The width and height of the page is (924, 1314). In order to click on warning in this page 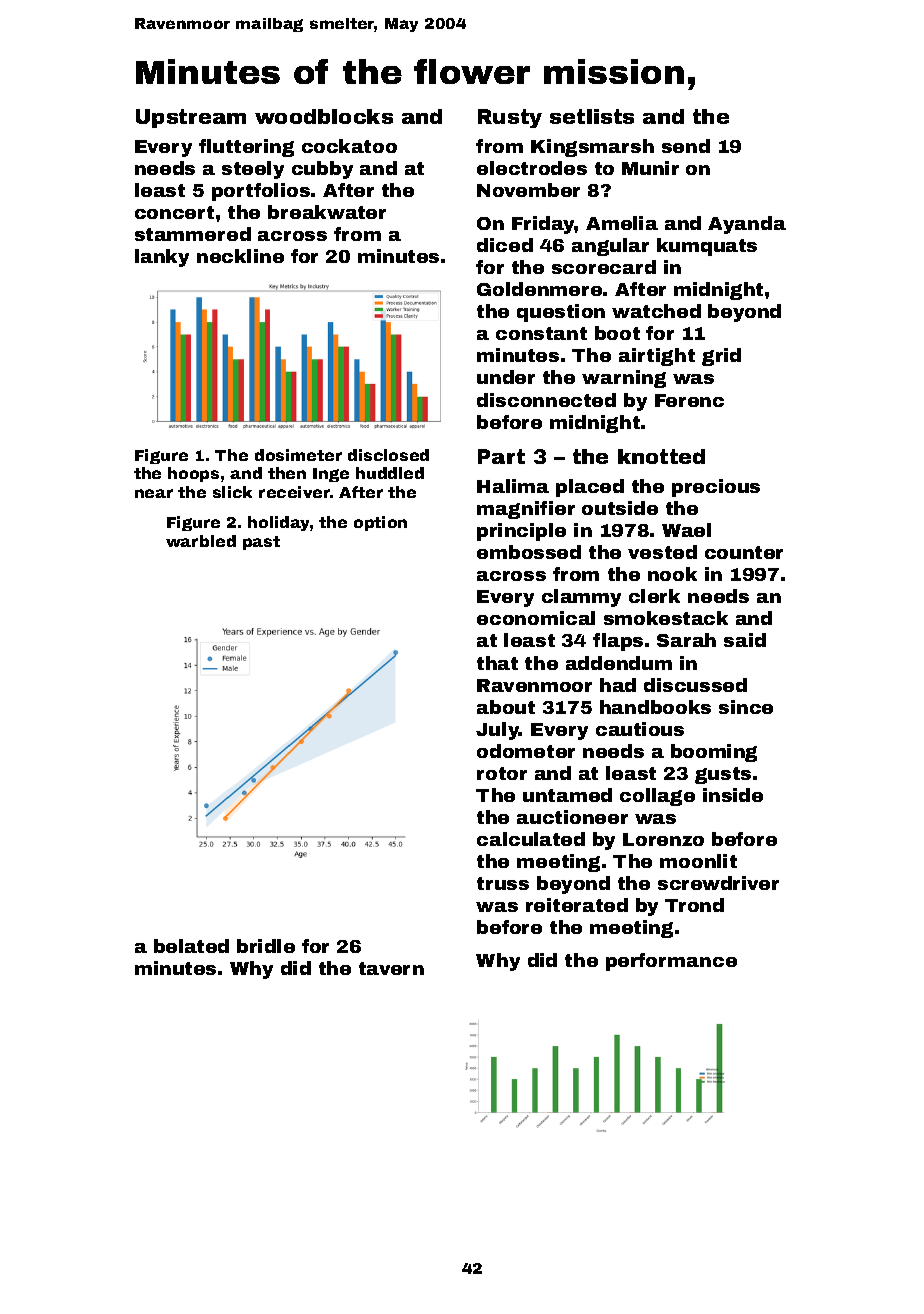, I will do `click(624, 379)`.
